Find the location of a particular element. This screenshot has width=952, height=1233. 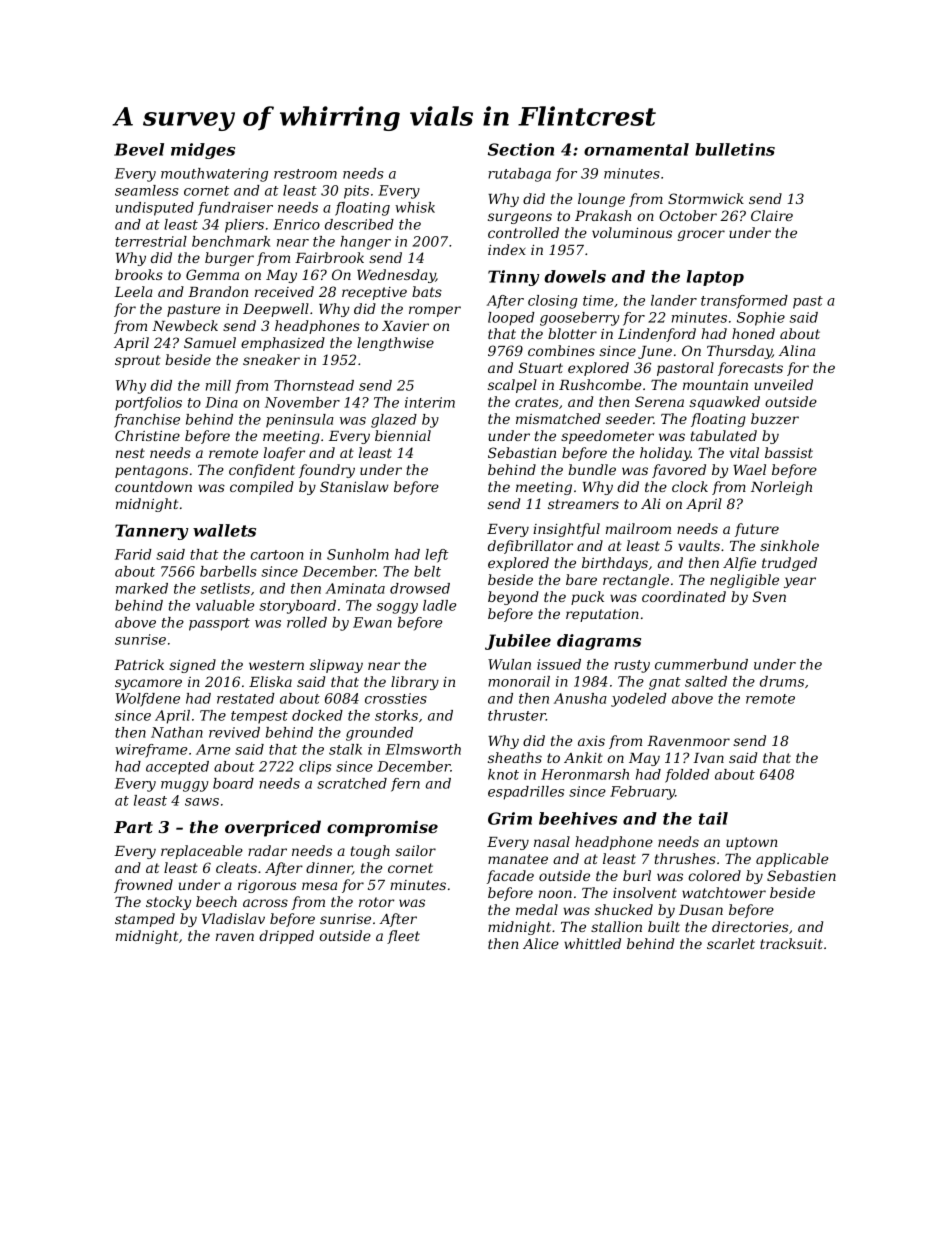

Nathan is located at coordinates (177, 732).
